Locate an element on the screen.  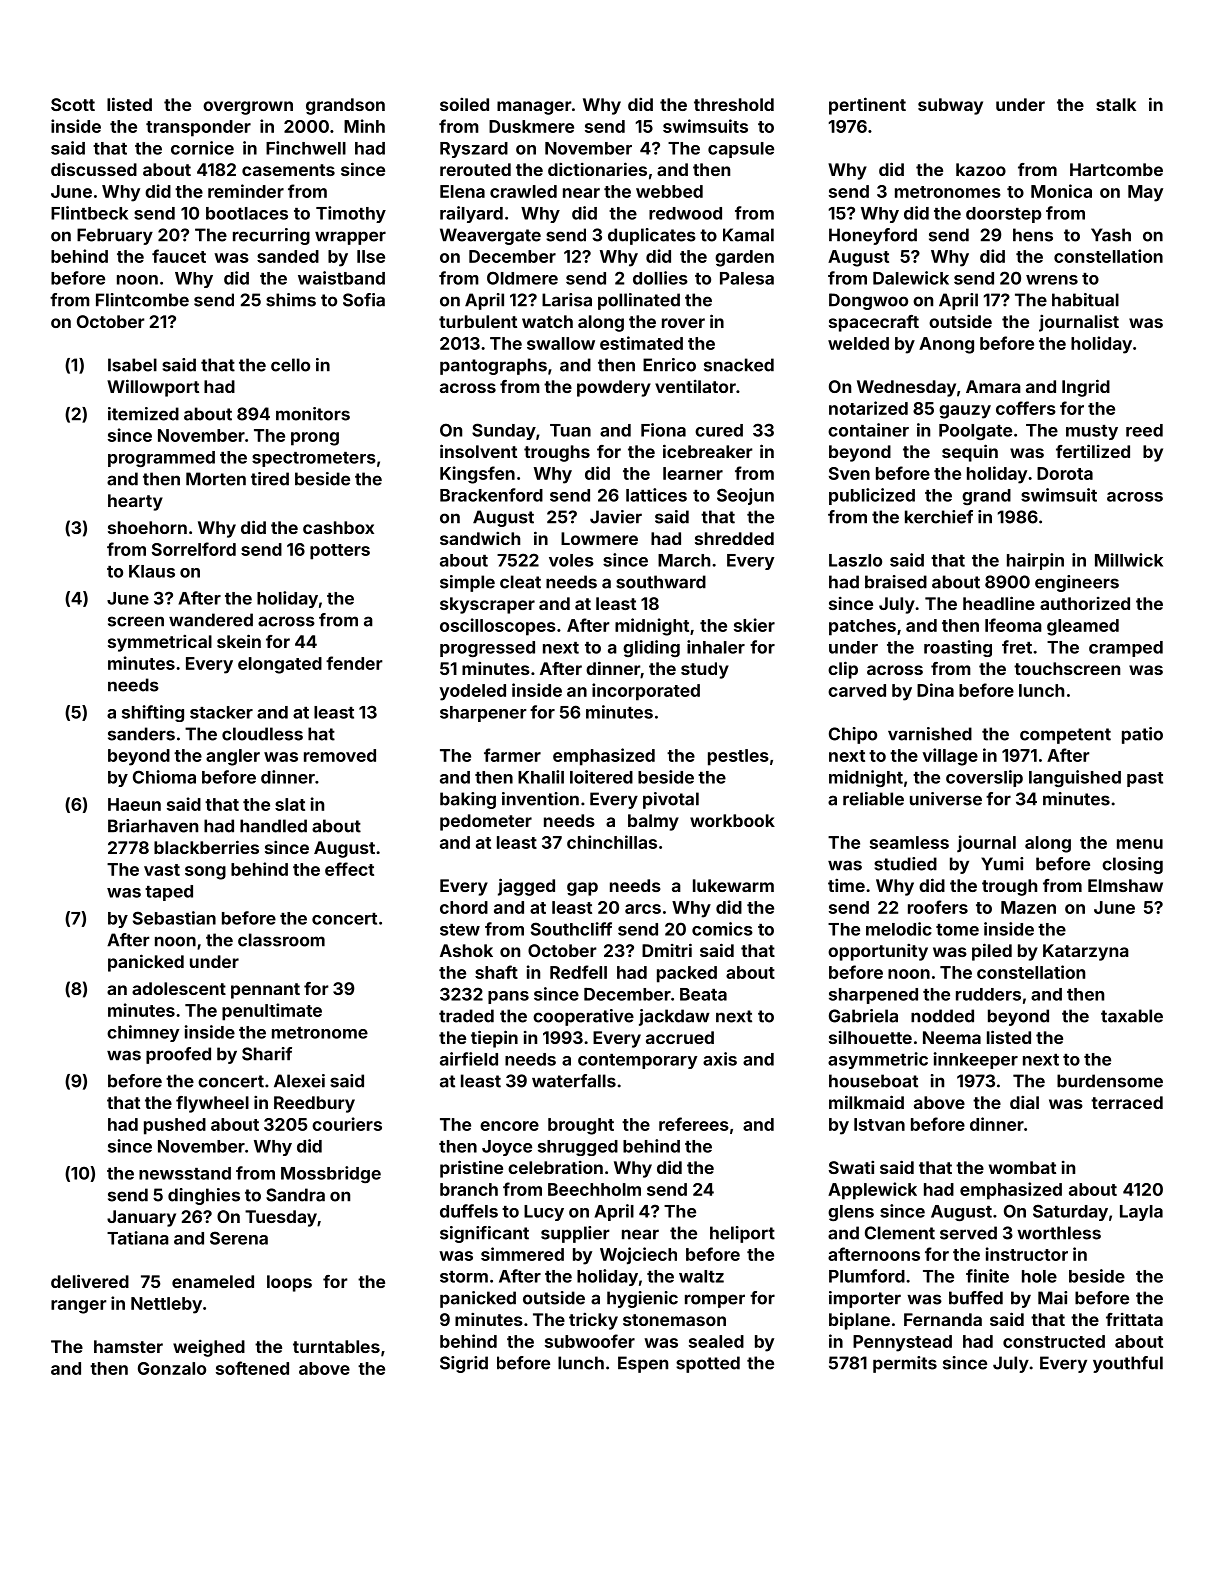
Scott is located at coordinates (73, 104).
